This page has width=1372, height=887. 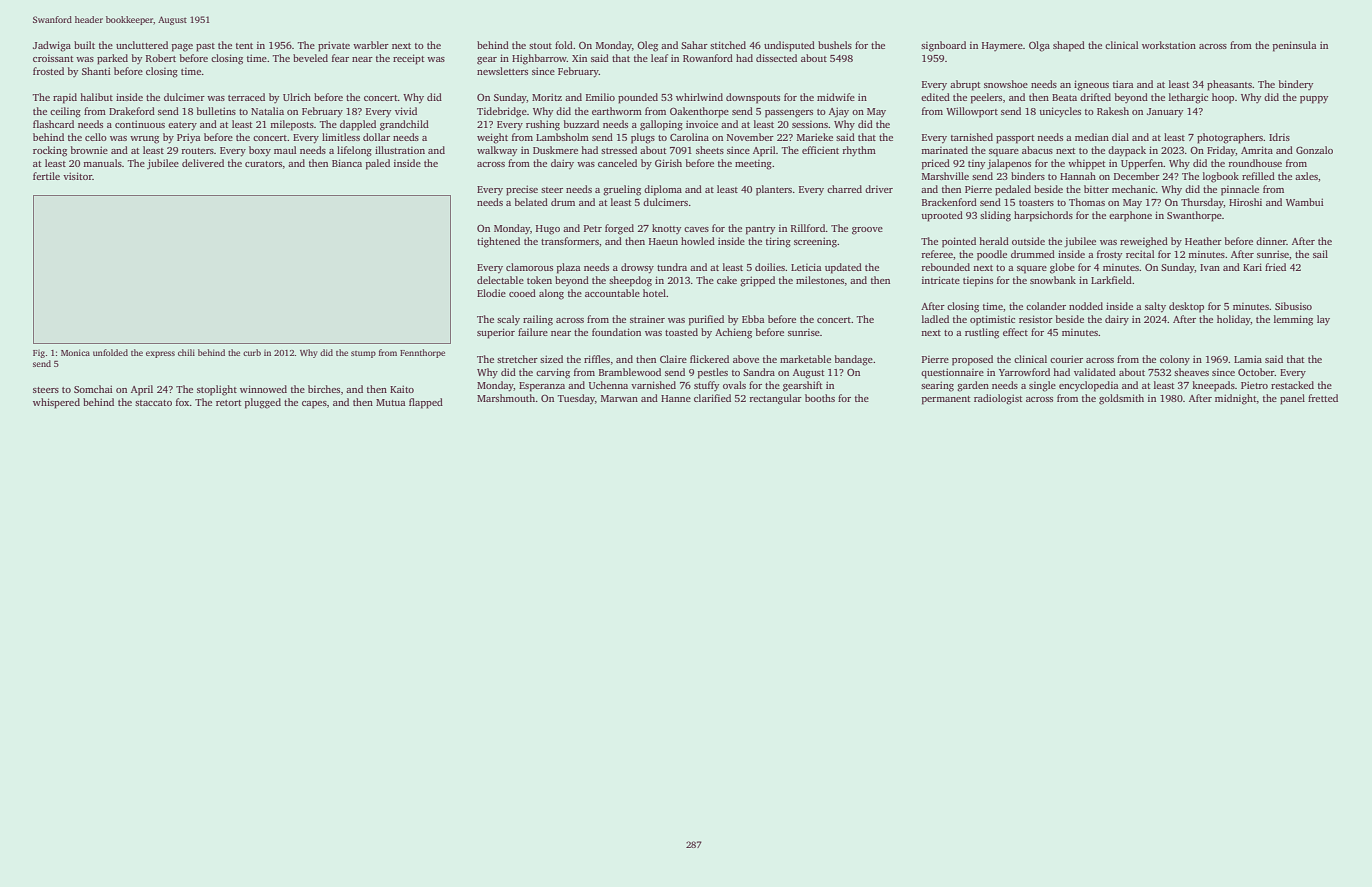 What do you see at coordinates (1221, 177) in the page?
I see `logbook` at bounding box center [1221, 177].
